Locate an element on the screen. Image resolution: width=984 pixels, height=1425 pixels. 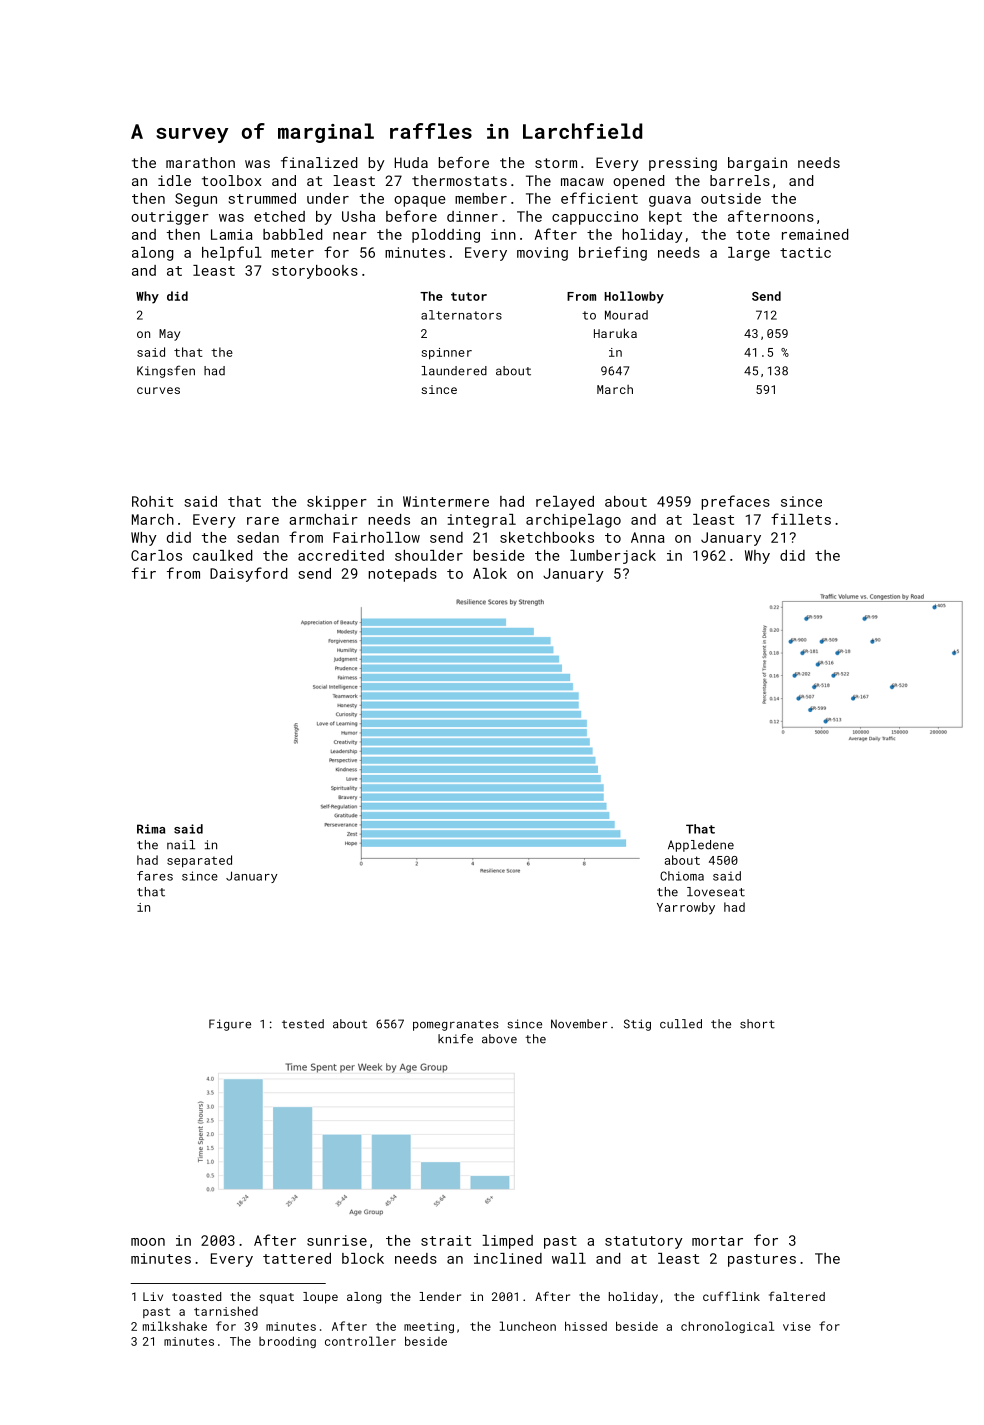
accredited is located at coordinates (341, 555).
